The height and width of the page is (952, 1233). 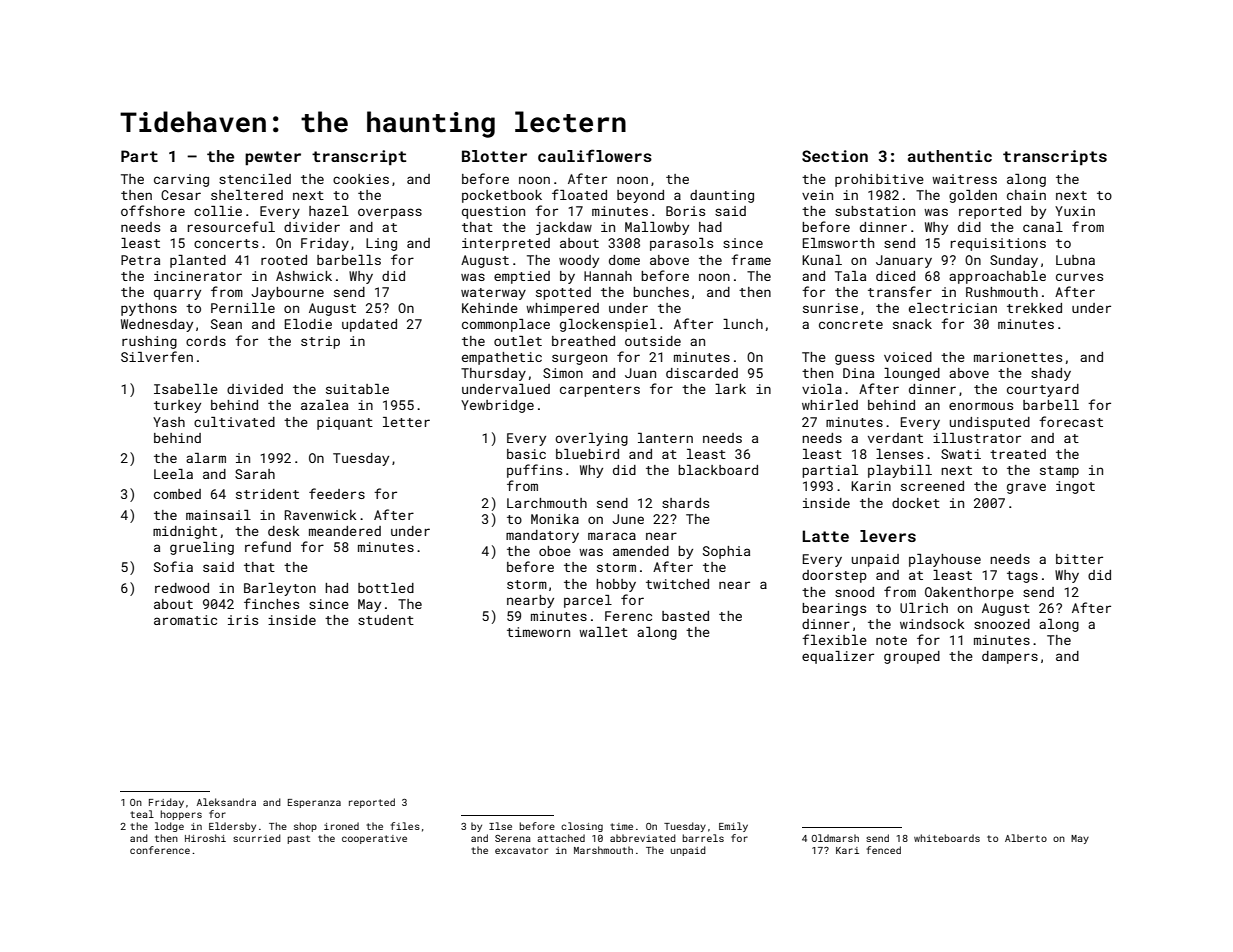 What do you see at coordinates (493, 374) in the page?
I see `Thursday` at bounding box center [493, 374].
